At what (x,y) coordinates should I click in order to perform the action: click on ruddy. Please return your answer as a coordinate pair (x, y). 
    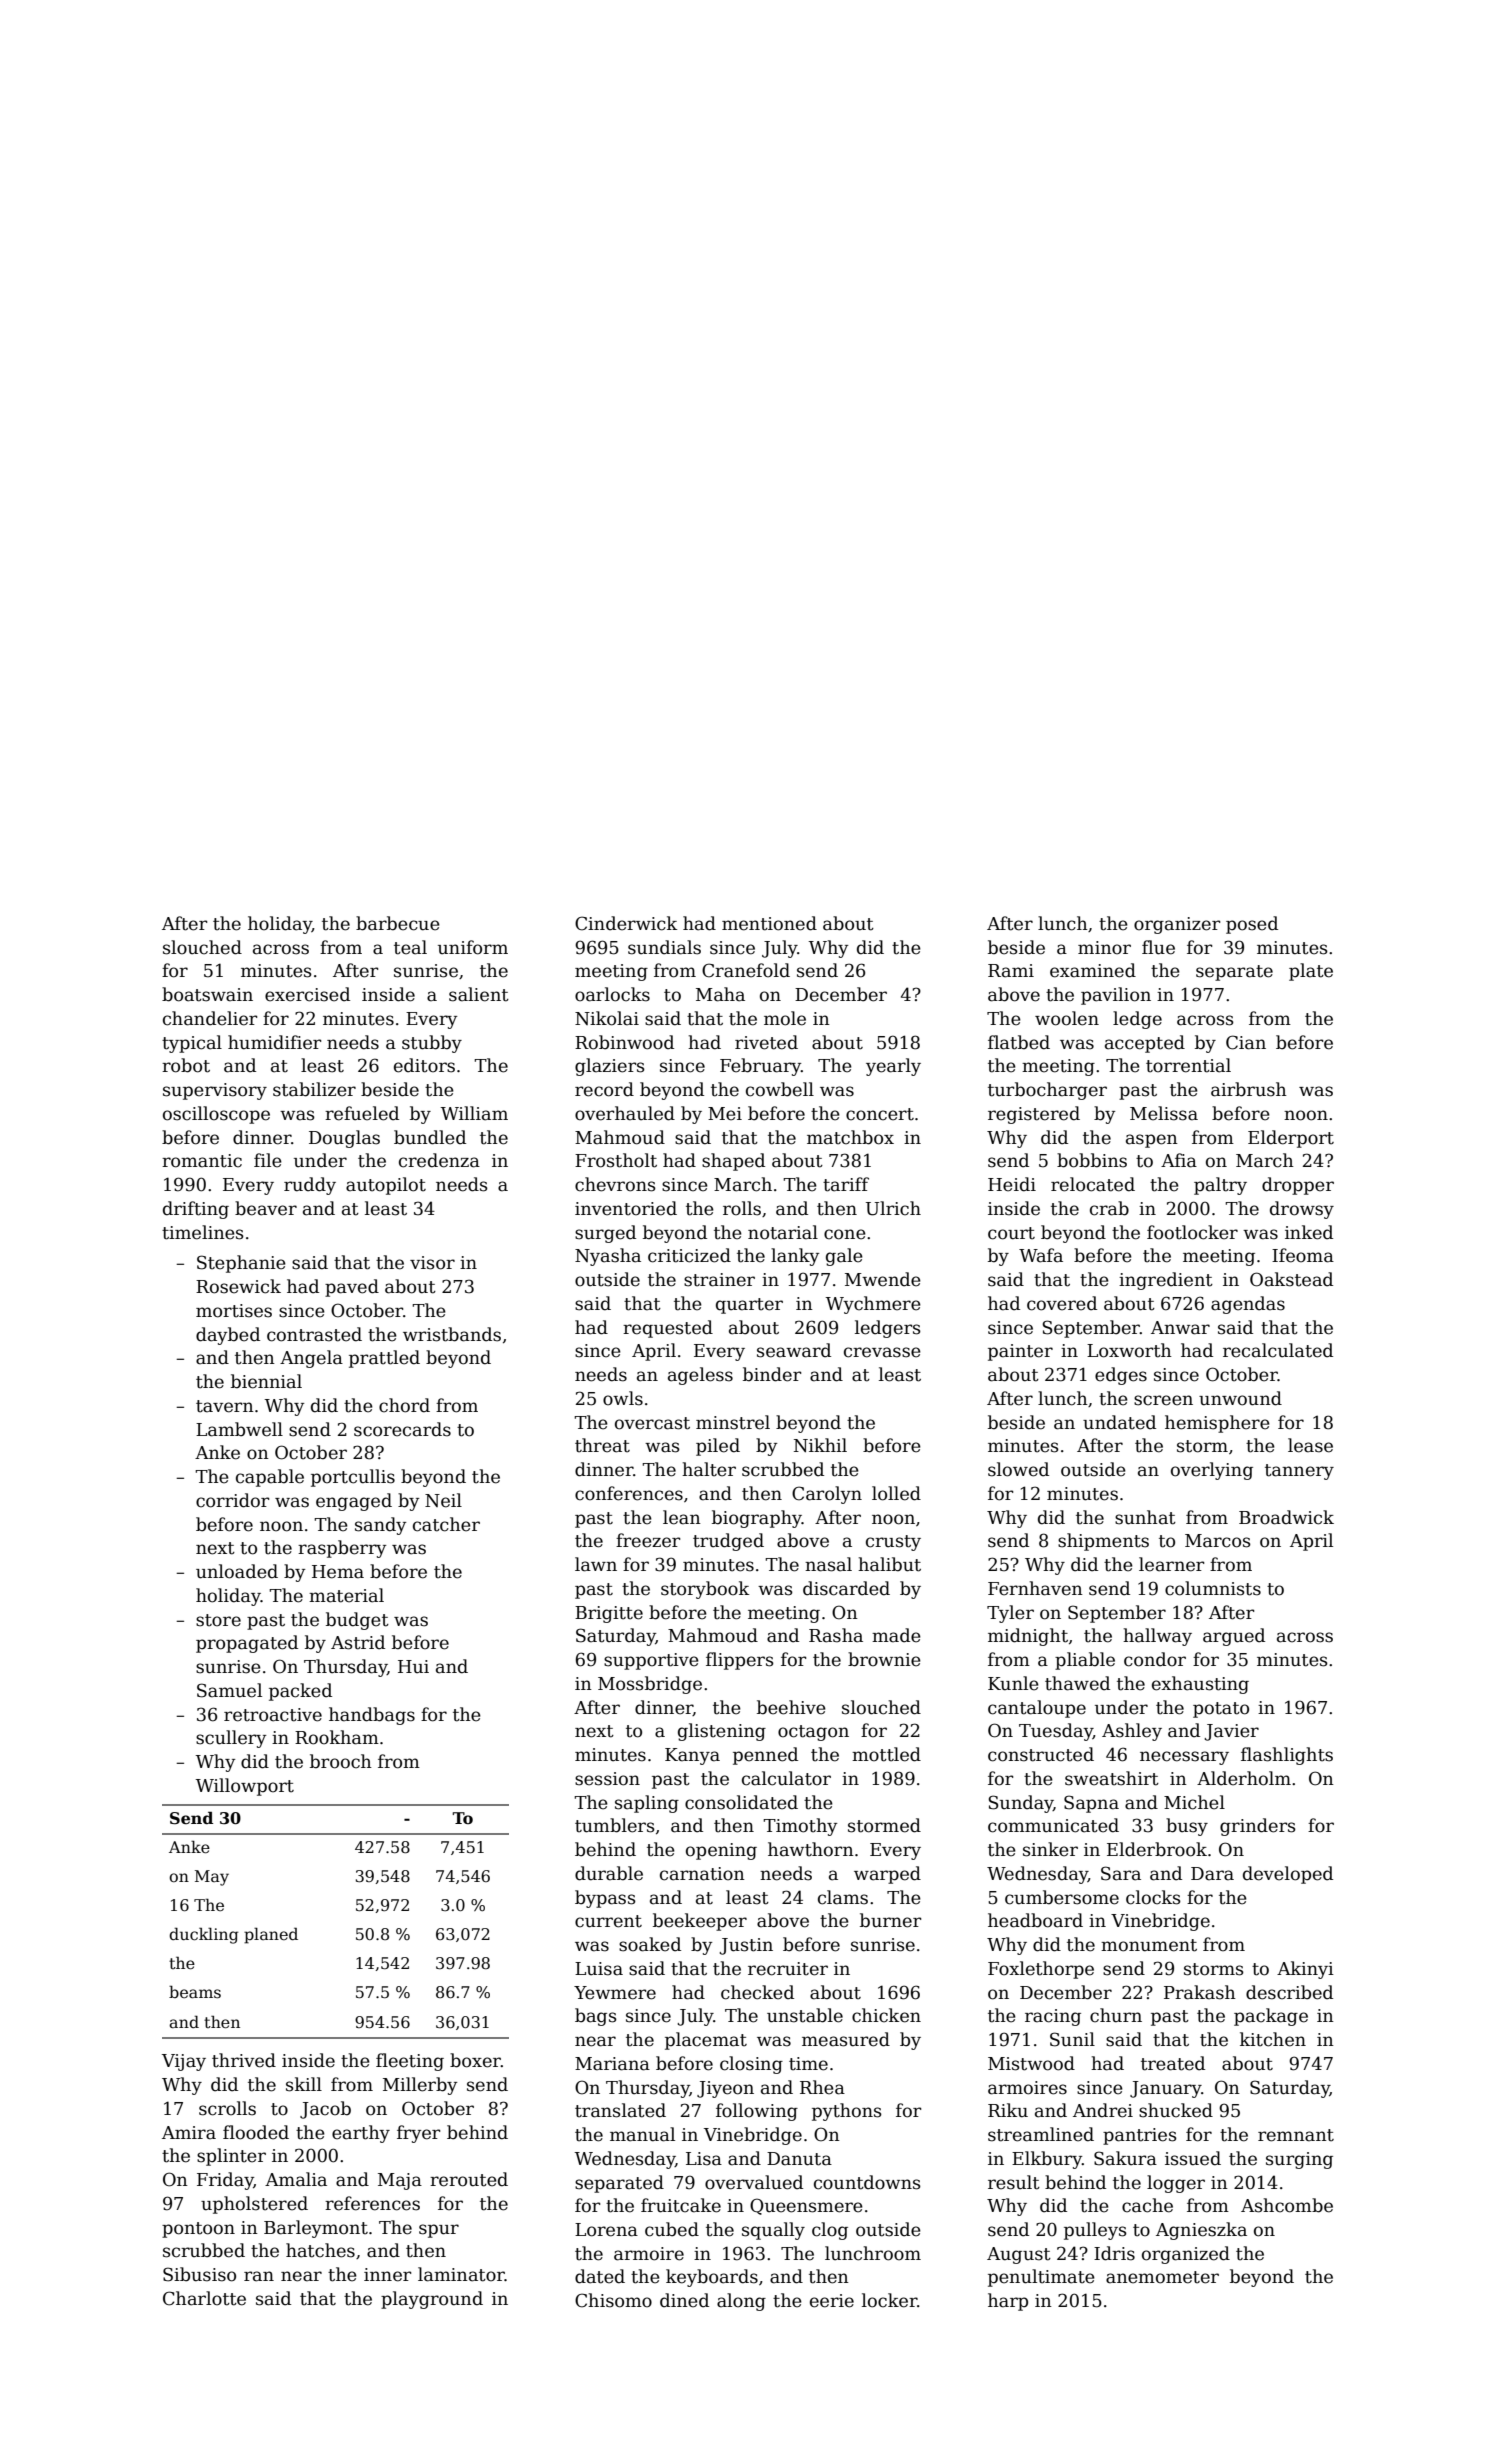
    Looking at the image, I should click on (310, 1186).
